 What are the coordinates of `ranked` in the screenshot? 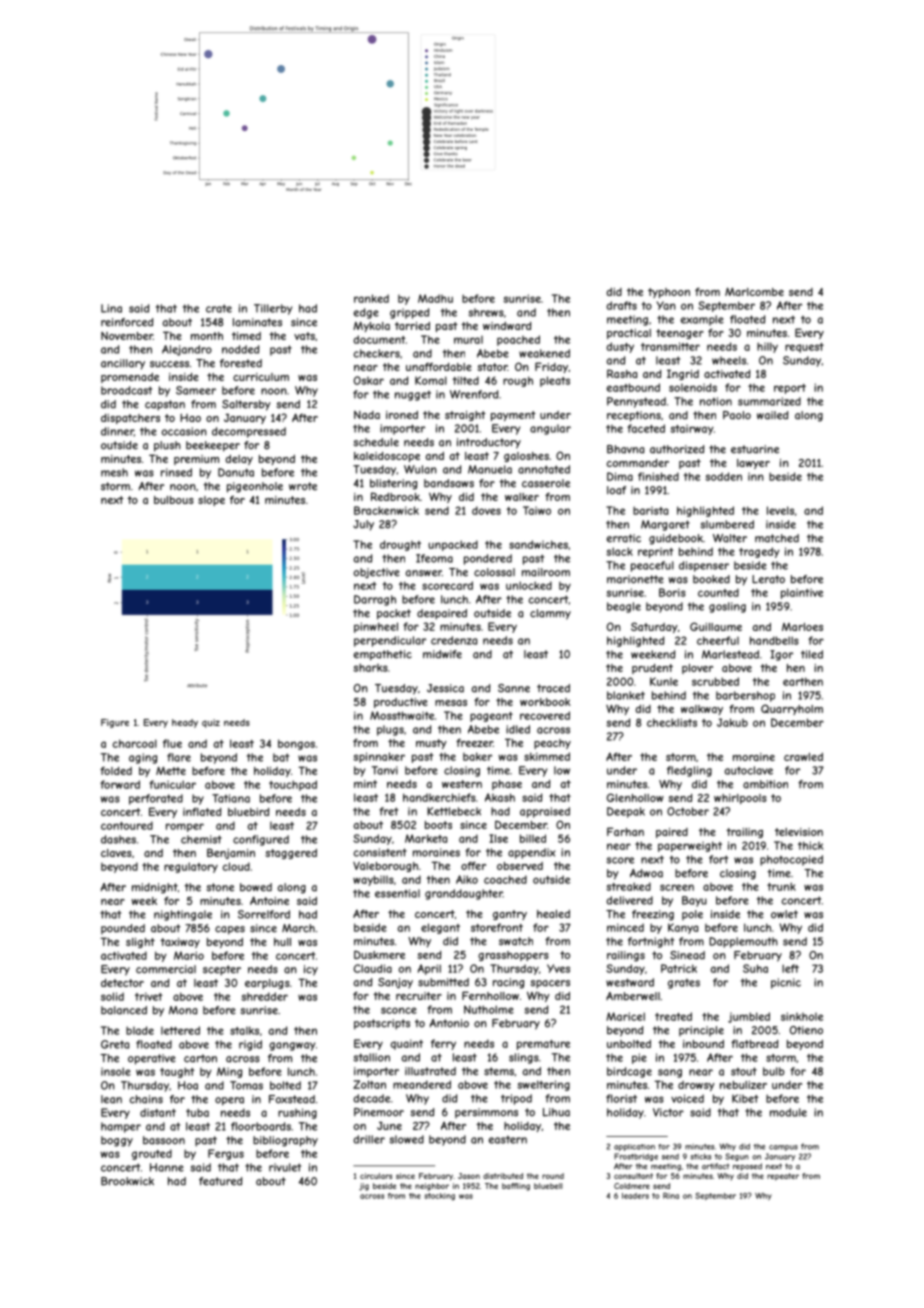 It's located at (371, 298).
